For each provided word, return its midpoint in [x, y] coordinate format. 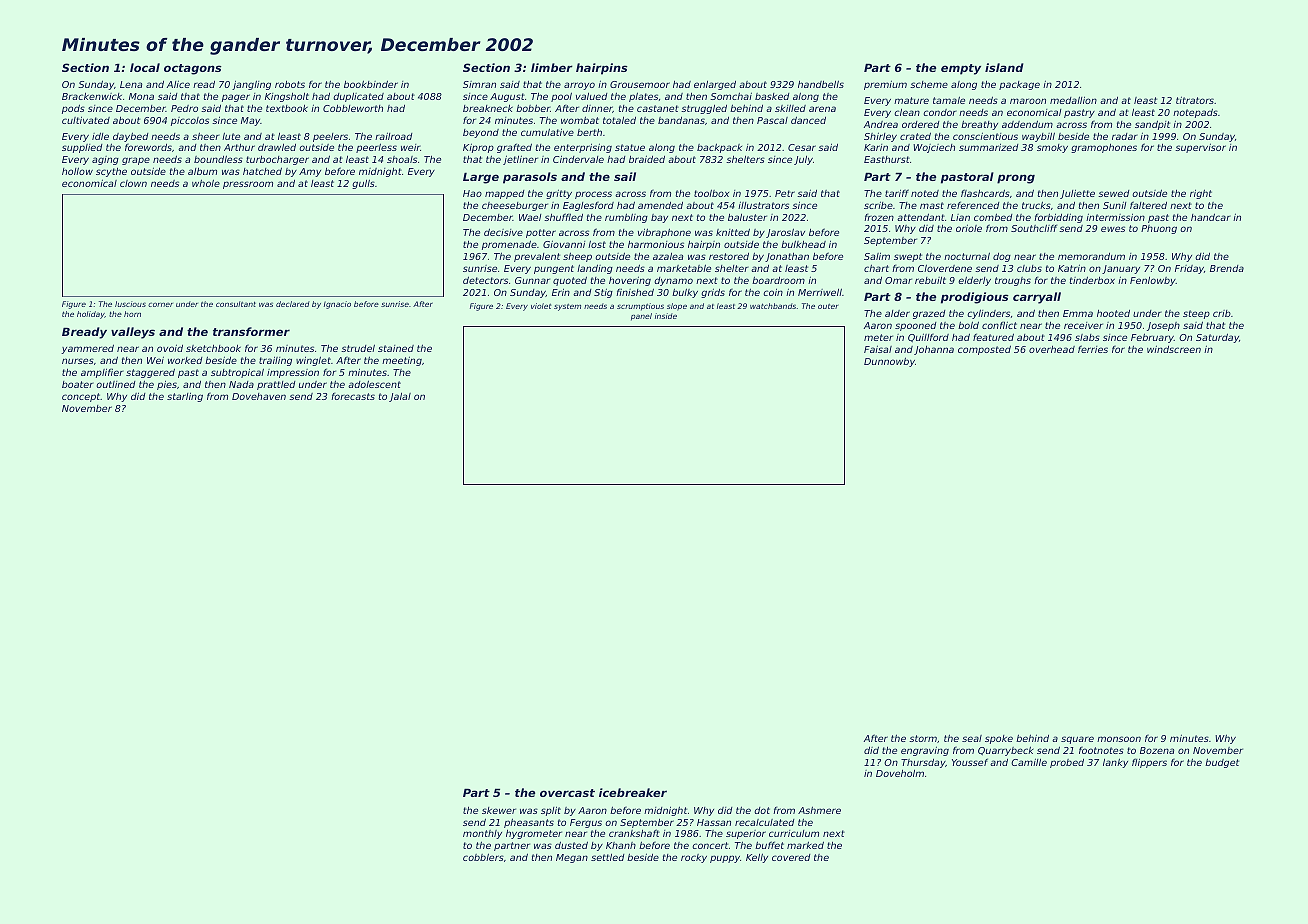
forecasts [353, 396]
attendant [921, 217]
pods [73, 109]
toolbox [711, 193]
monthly [482, 834]
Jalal [400, 397]
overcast [567, 793]
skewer [499, 810]
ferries [1093, 349]
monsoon [1119, 739]
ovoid [170, 348]
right [1201, 194]
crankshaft [634, 833]
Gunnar [532, 280]
